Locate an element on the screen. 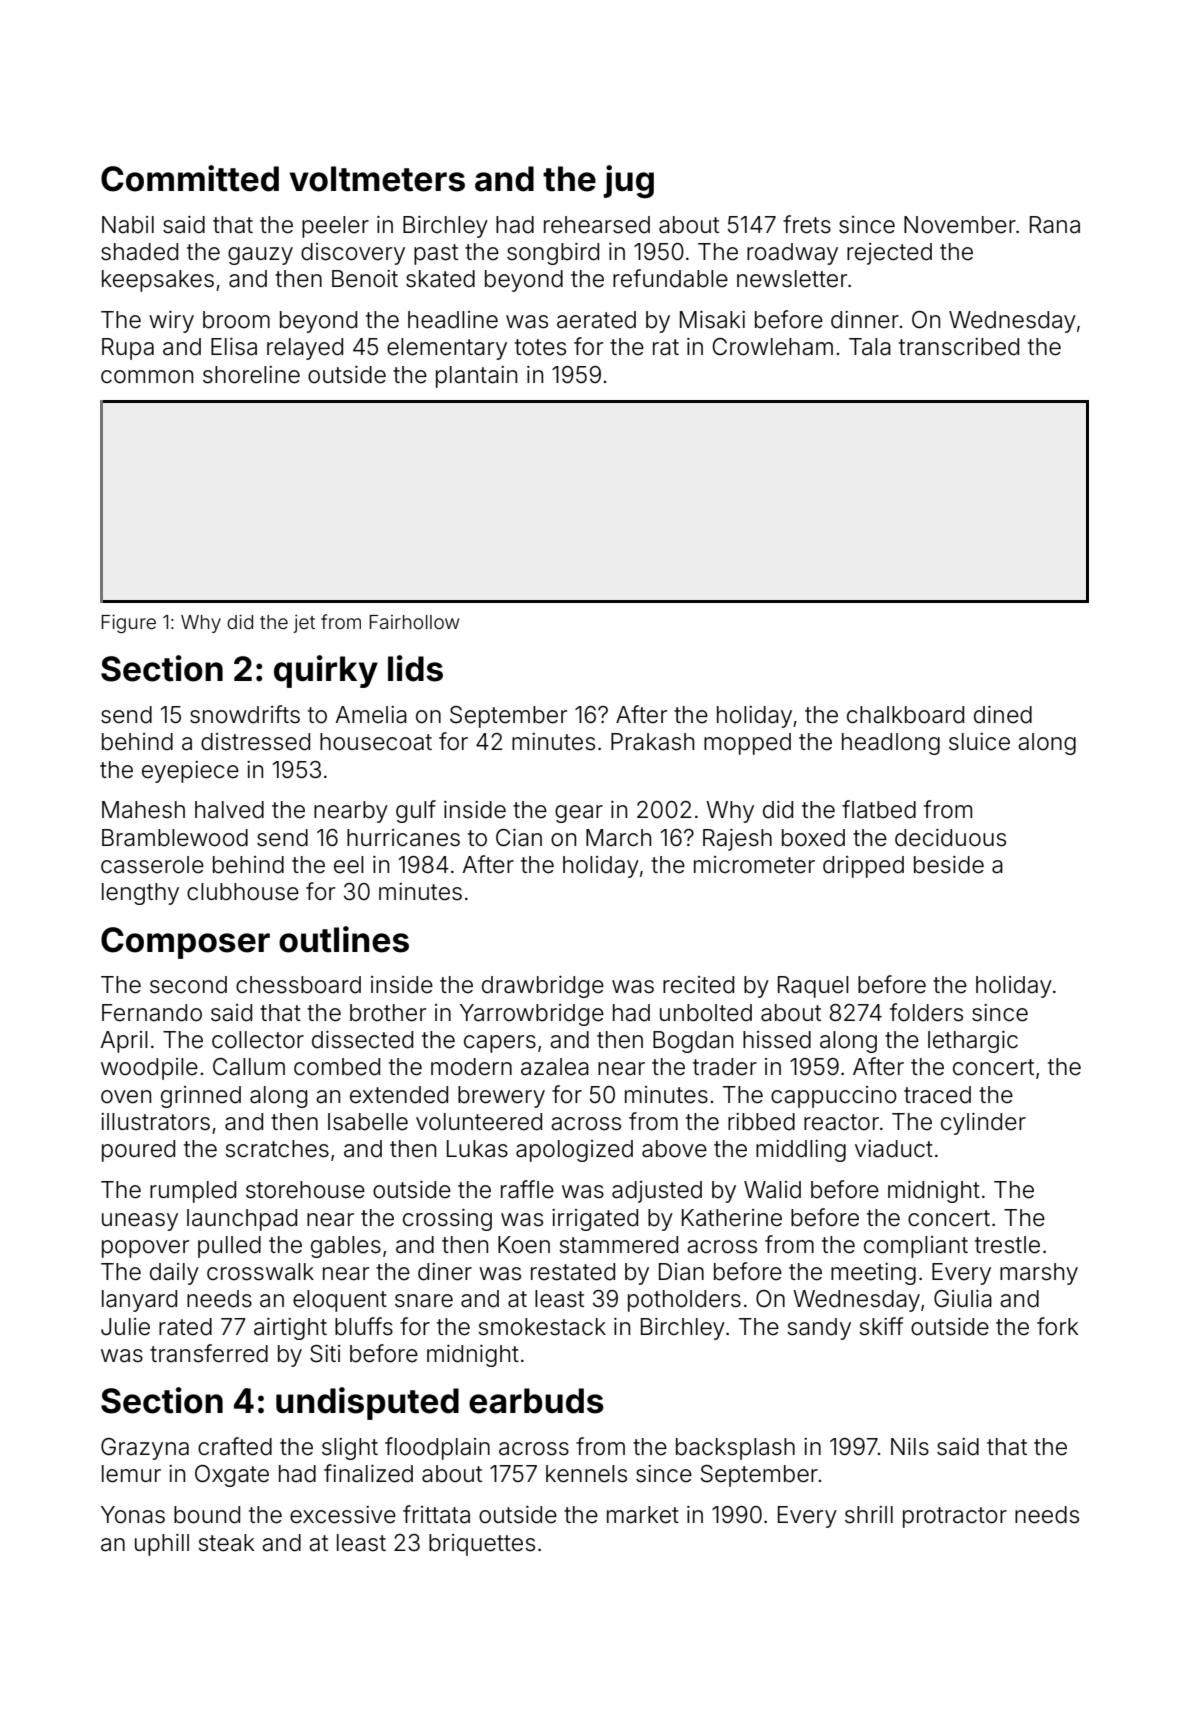 This screenshot has width=1189, height=1722. Crowleham is located at coordinates (772, 347).
